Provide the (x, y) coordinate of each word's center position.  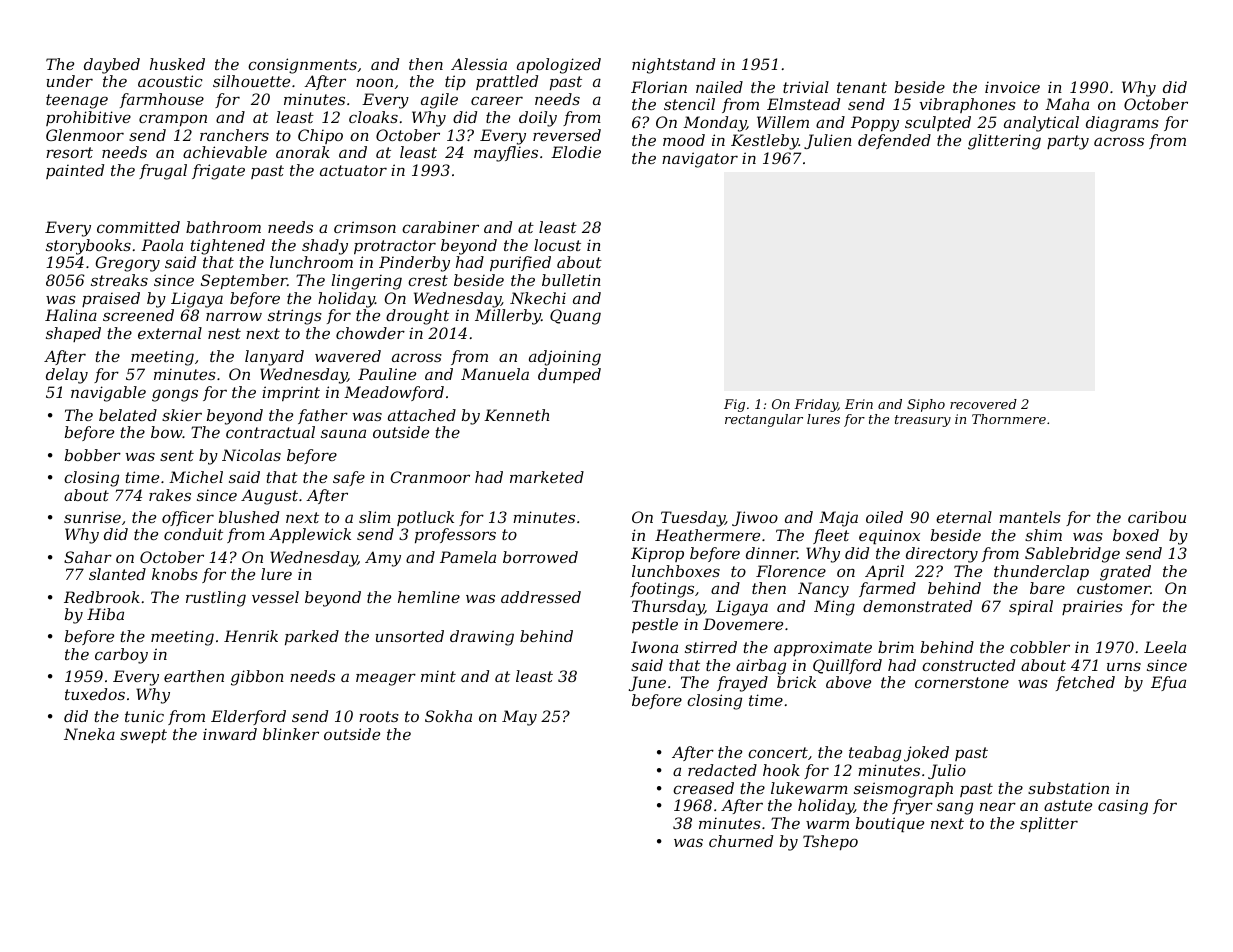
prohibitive (88, 118)
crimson (365, 227)
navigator (700, 160)
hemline (429, 597)
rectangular (764, 420)
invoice (1012, 87)
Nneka (89, 734)
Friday (816, 405)
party (1068, 142)
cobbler (1040, 647)
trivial (806, 87)
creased (703, 788)
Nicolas (251, 455)
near (998, 806)
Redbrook (102, 597)
